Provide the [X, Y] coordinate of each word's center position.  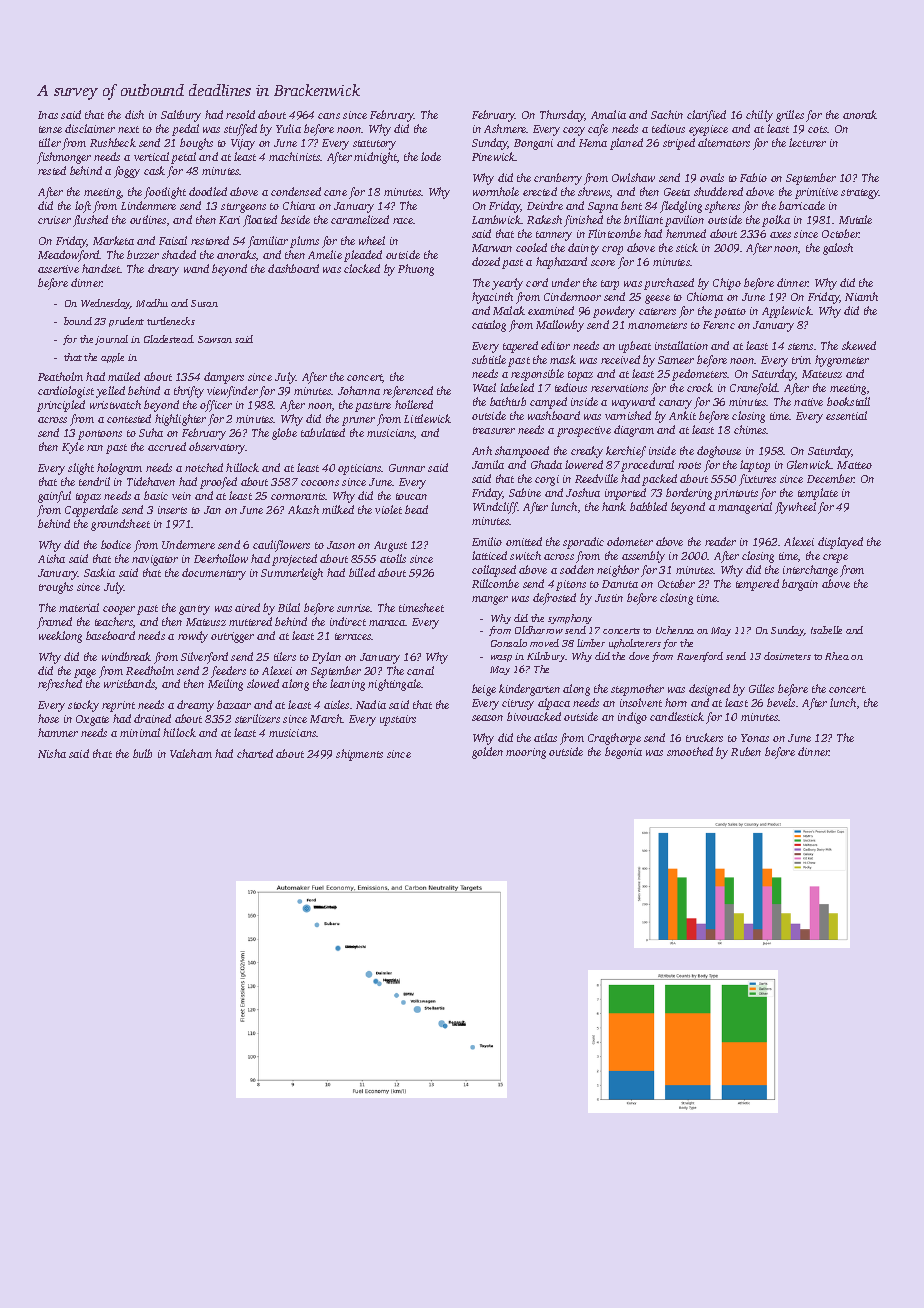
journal [111, 340]
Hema [593, 143]
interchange [810, 571]
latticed [489, 555]
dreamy [195, 706]
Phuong [416, 270]
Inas [48, 115]
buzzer [143, 254]
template [818, 494]
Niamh [861, 296]
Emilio [487, 541]
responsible [537, 375]
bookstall [848, 401]
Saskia [99, 572]
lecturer [807, 142]
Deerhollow [221, 558]
